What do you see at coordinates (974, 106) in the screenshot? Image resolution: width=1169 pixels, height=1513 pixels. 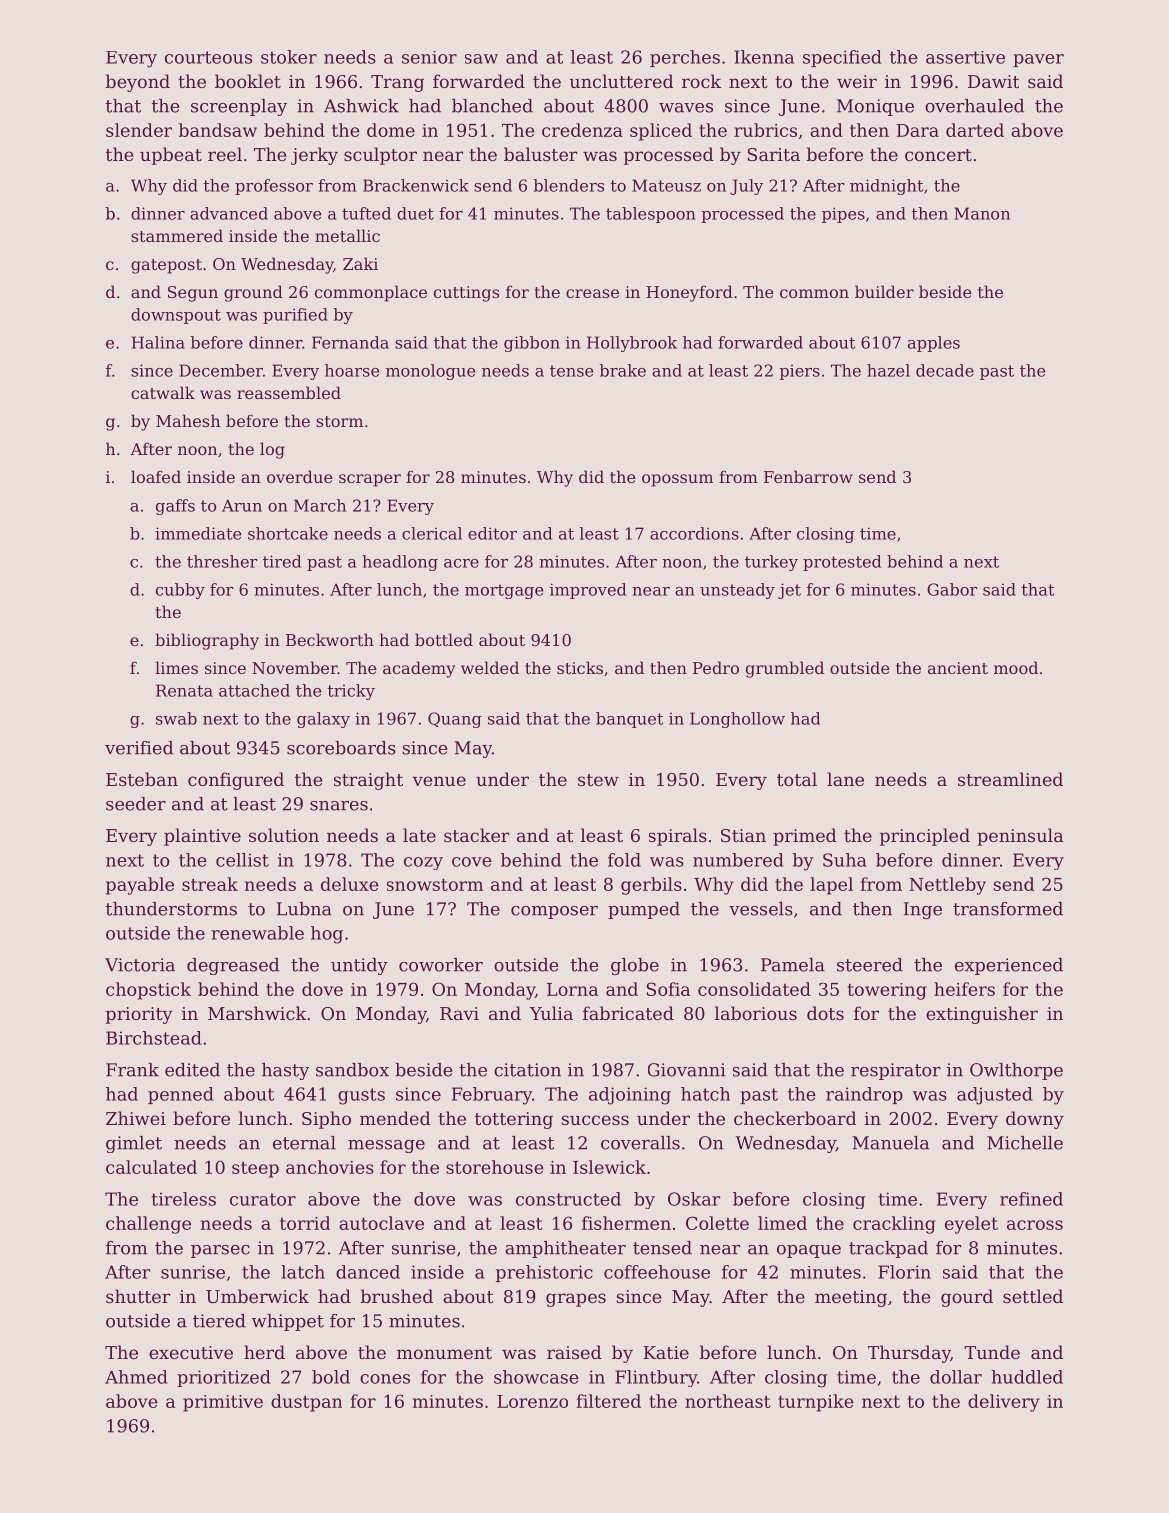 I see `overhauled` at bounding box center [974, 106].
